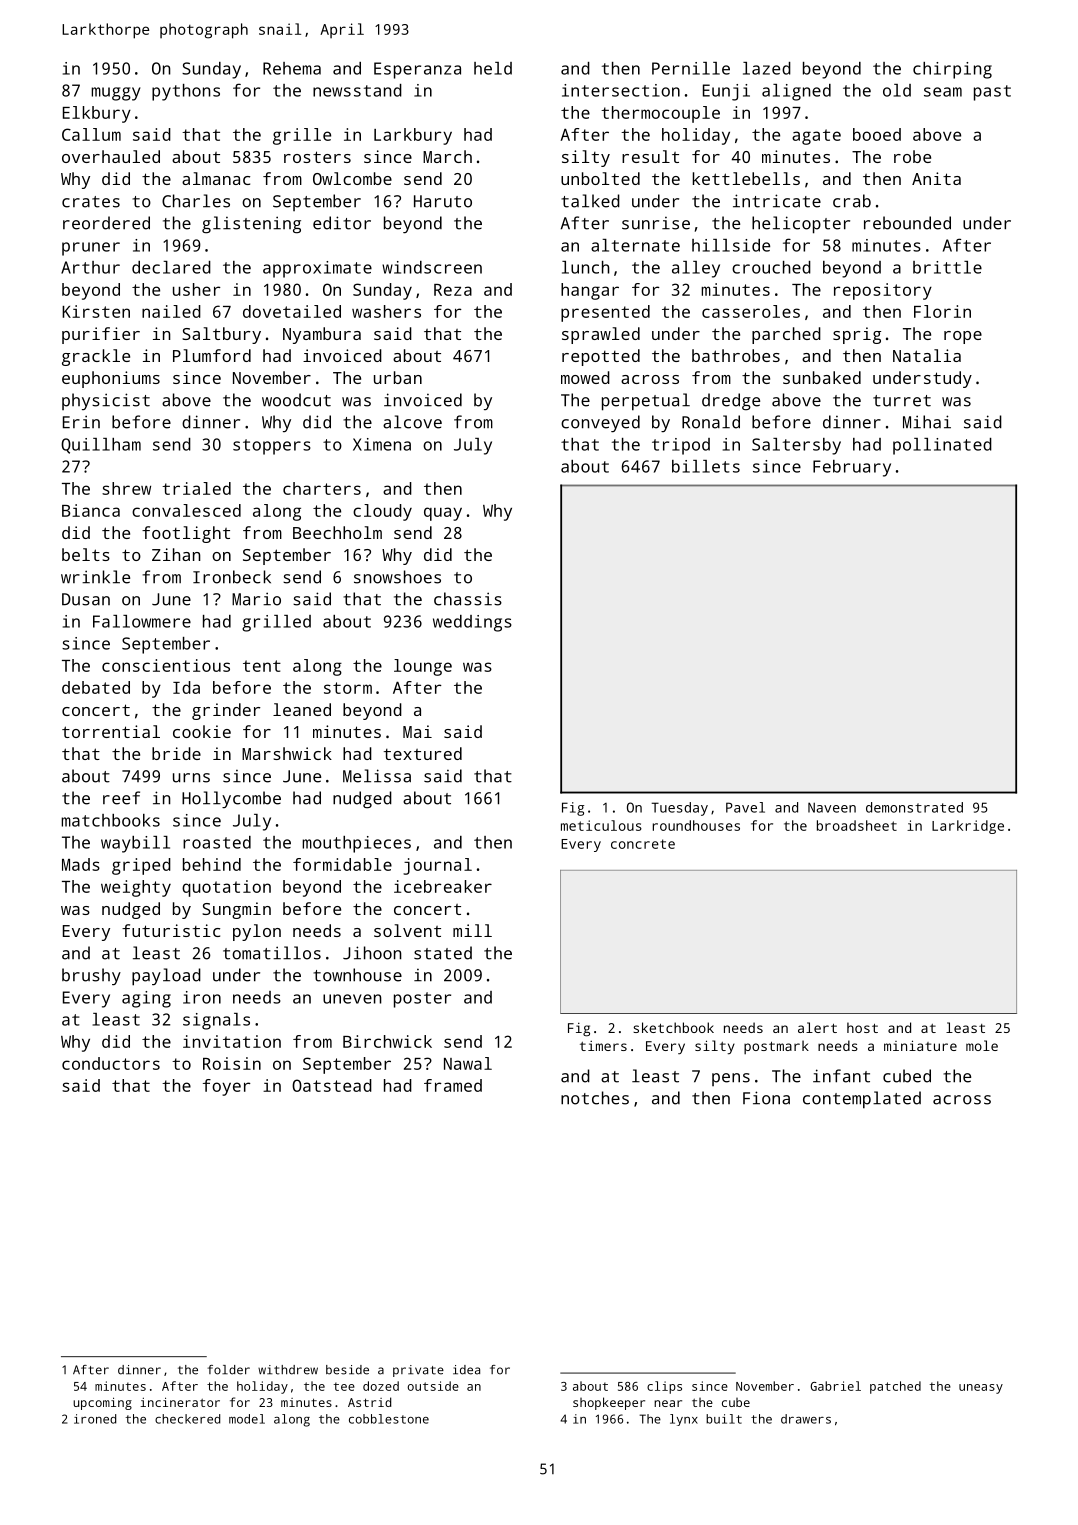  What do you see at coordinates (262, 666) in the screenshot?
I see `tent` at bounding box center [262, 666].
